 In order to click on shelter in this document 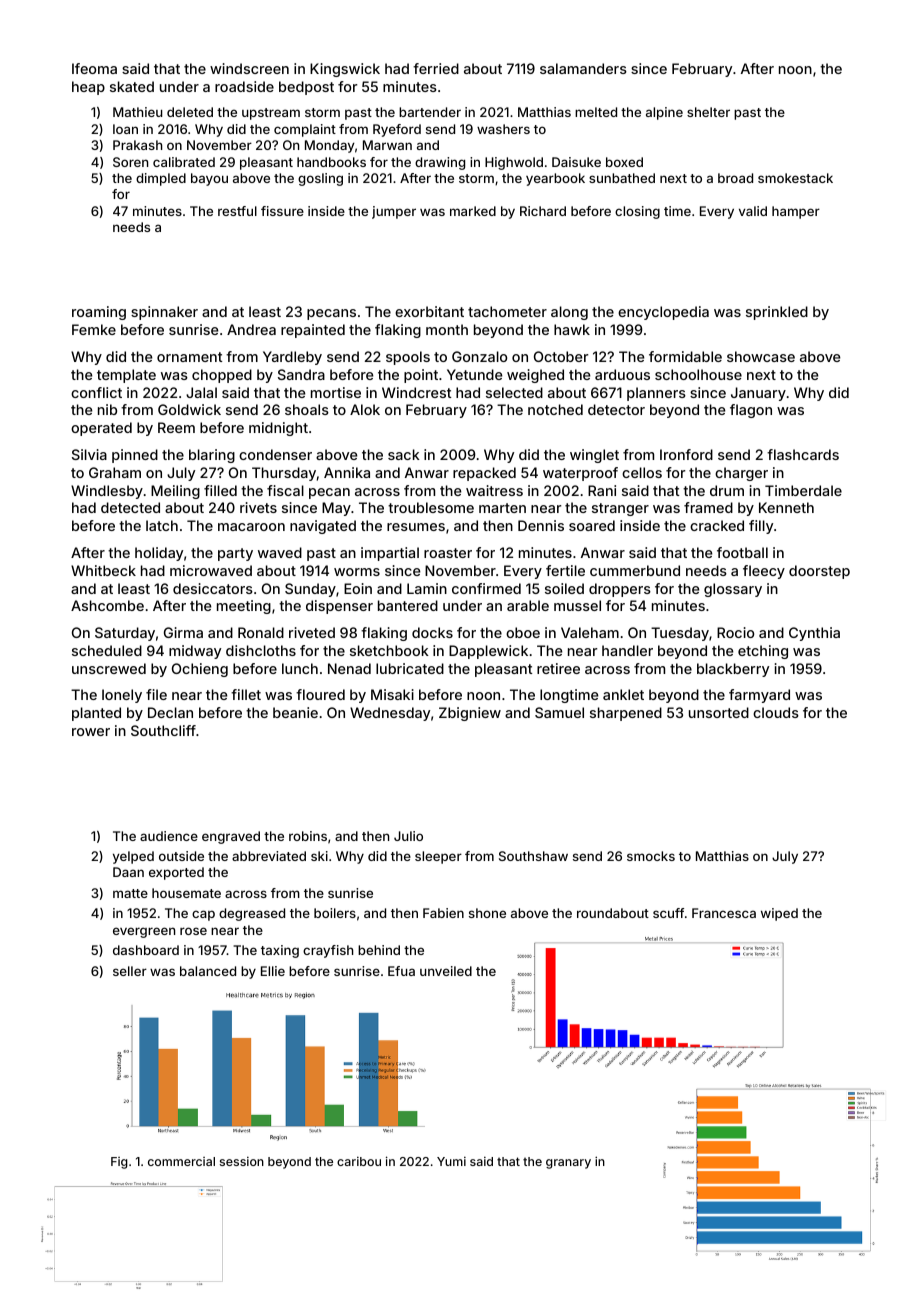, I will do `click(708, 112)`.
